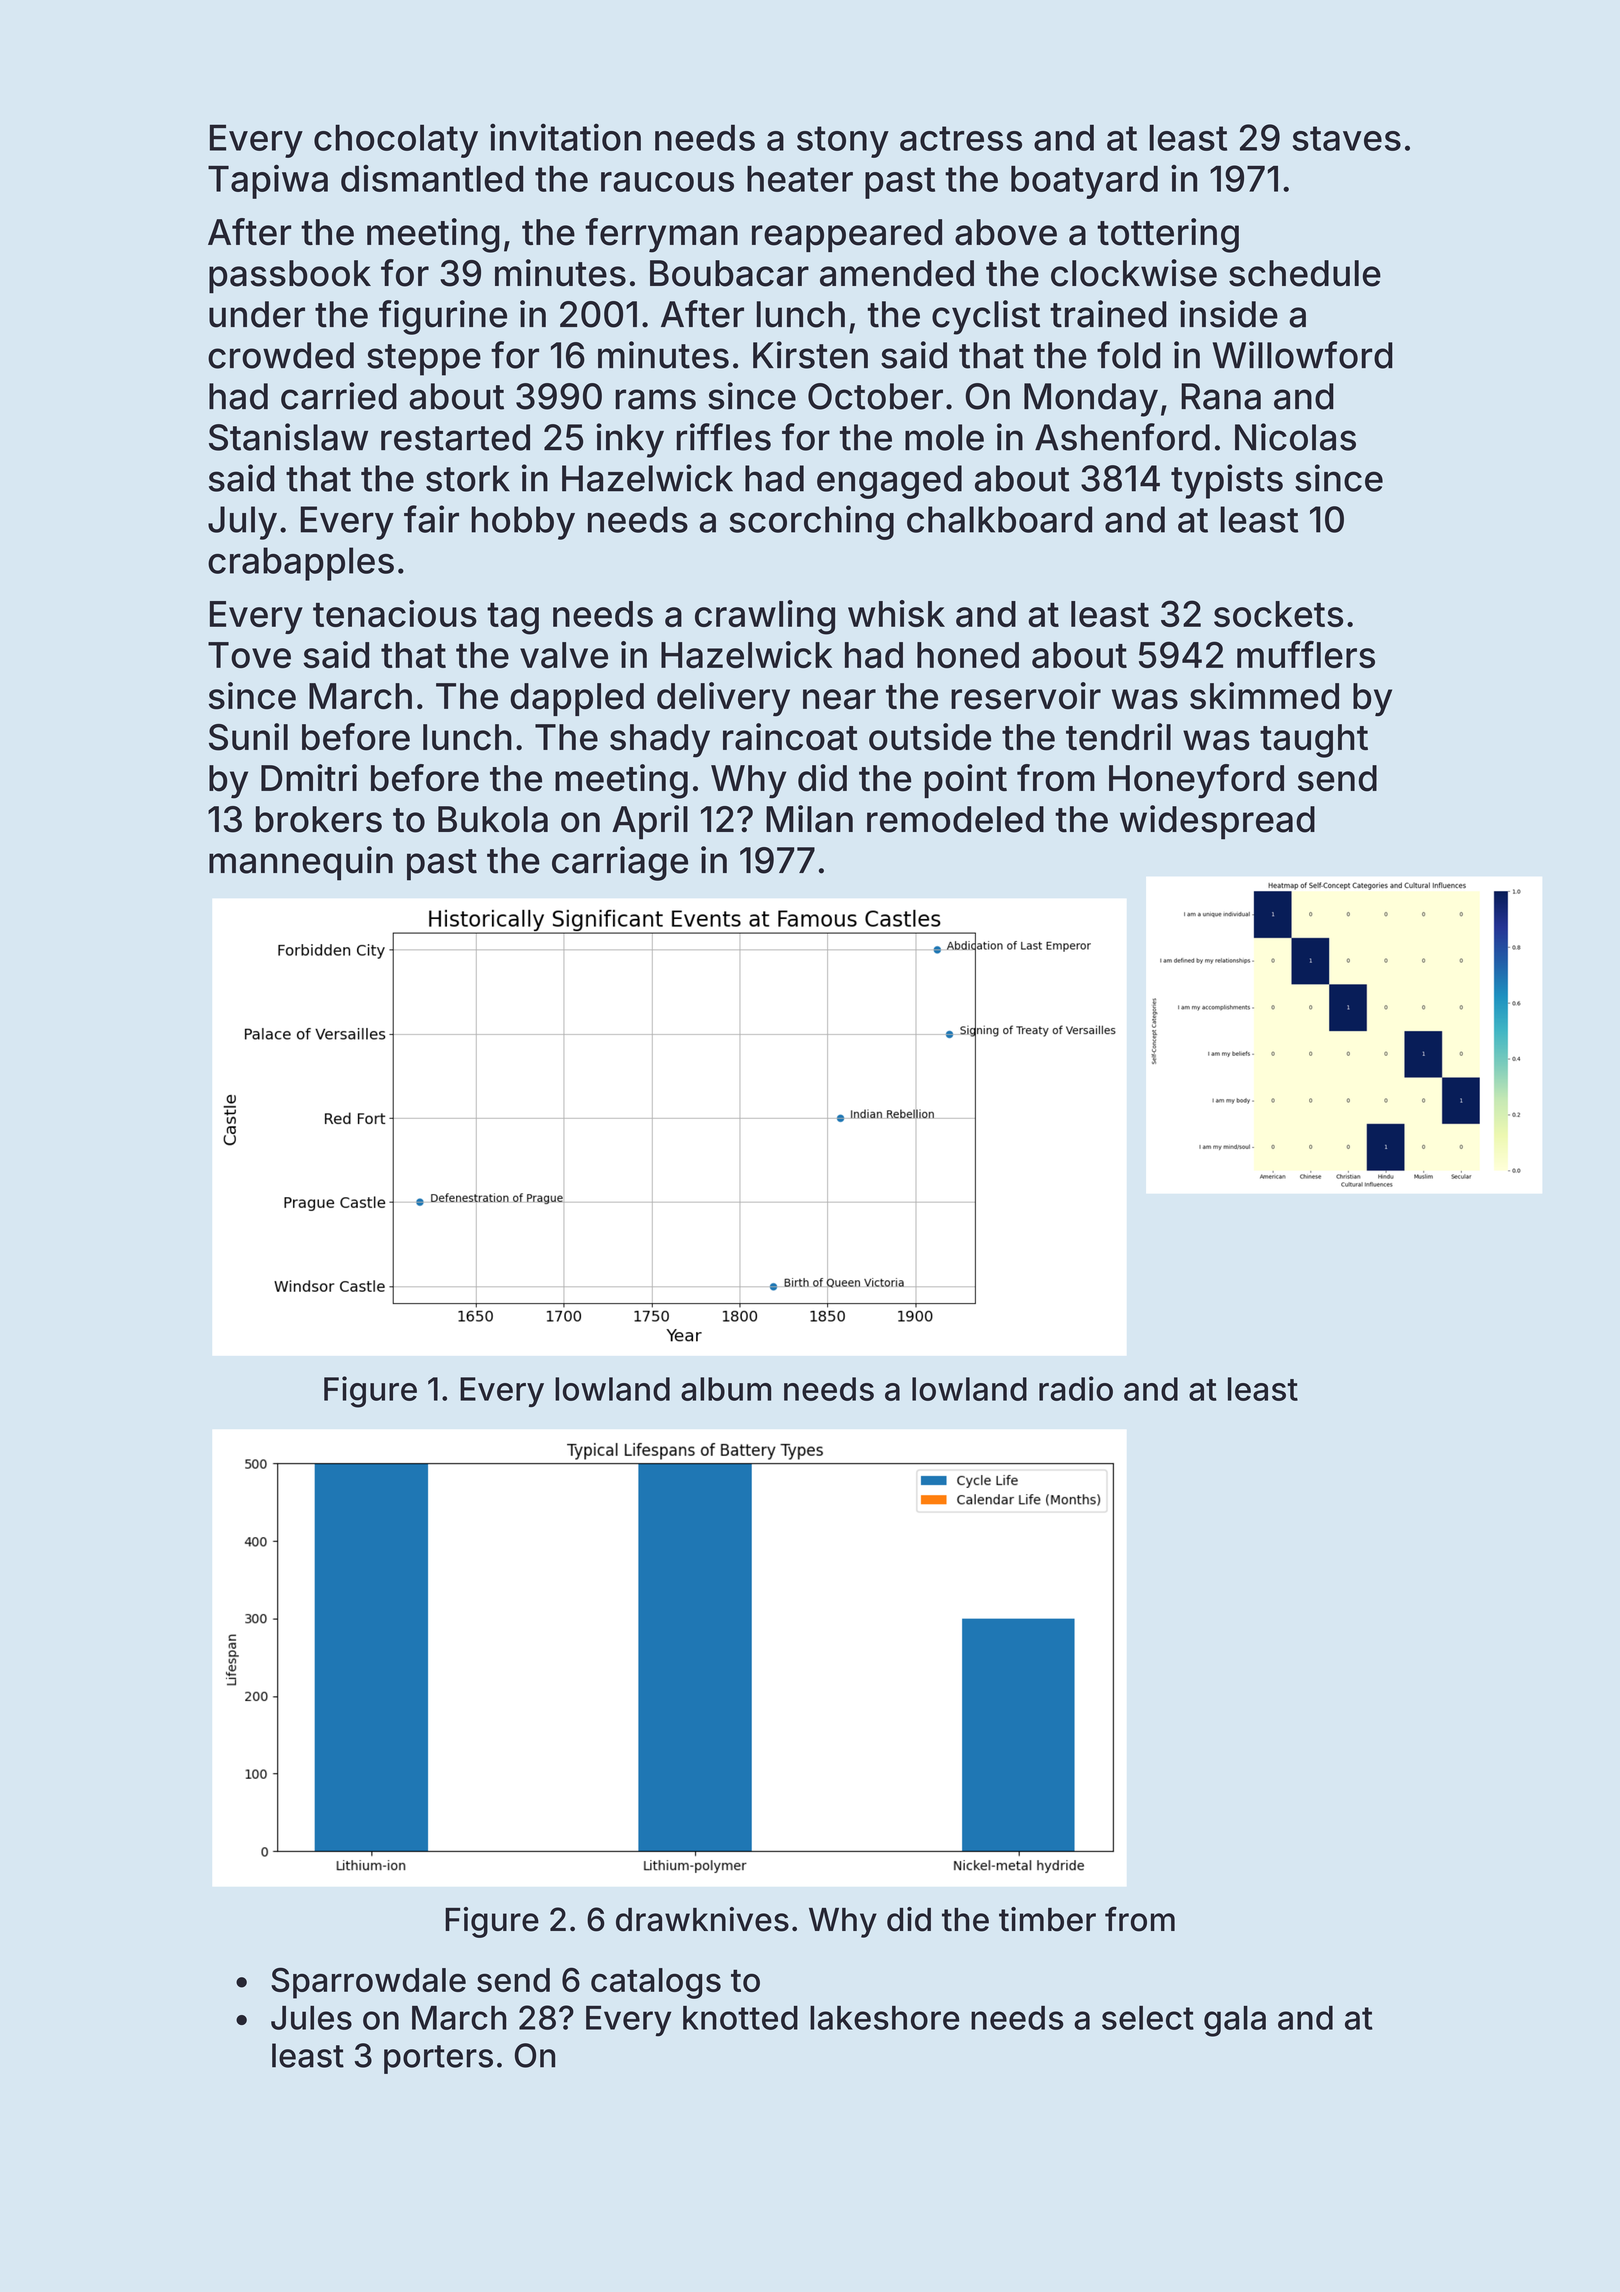 The image size is (1620, 2292). I want to click on porters, so click(438, 2059).
